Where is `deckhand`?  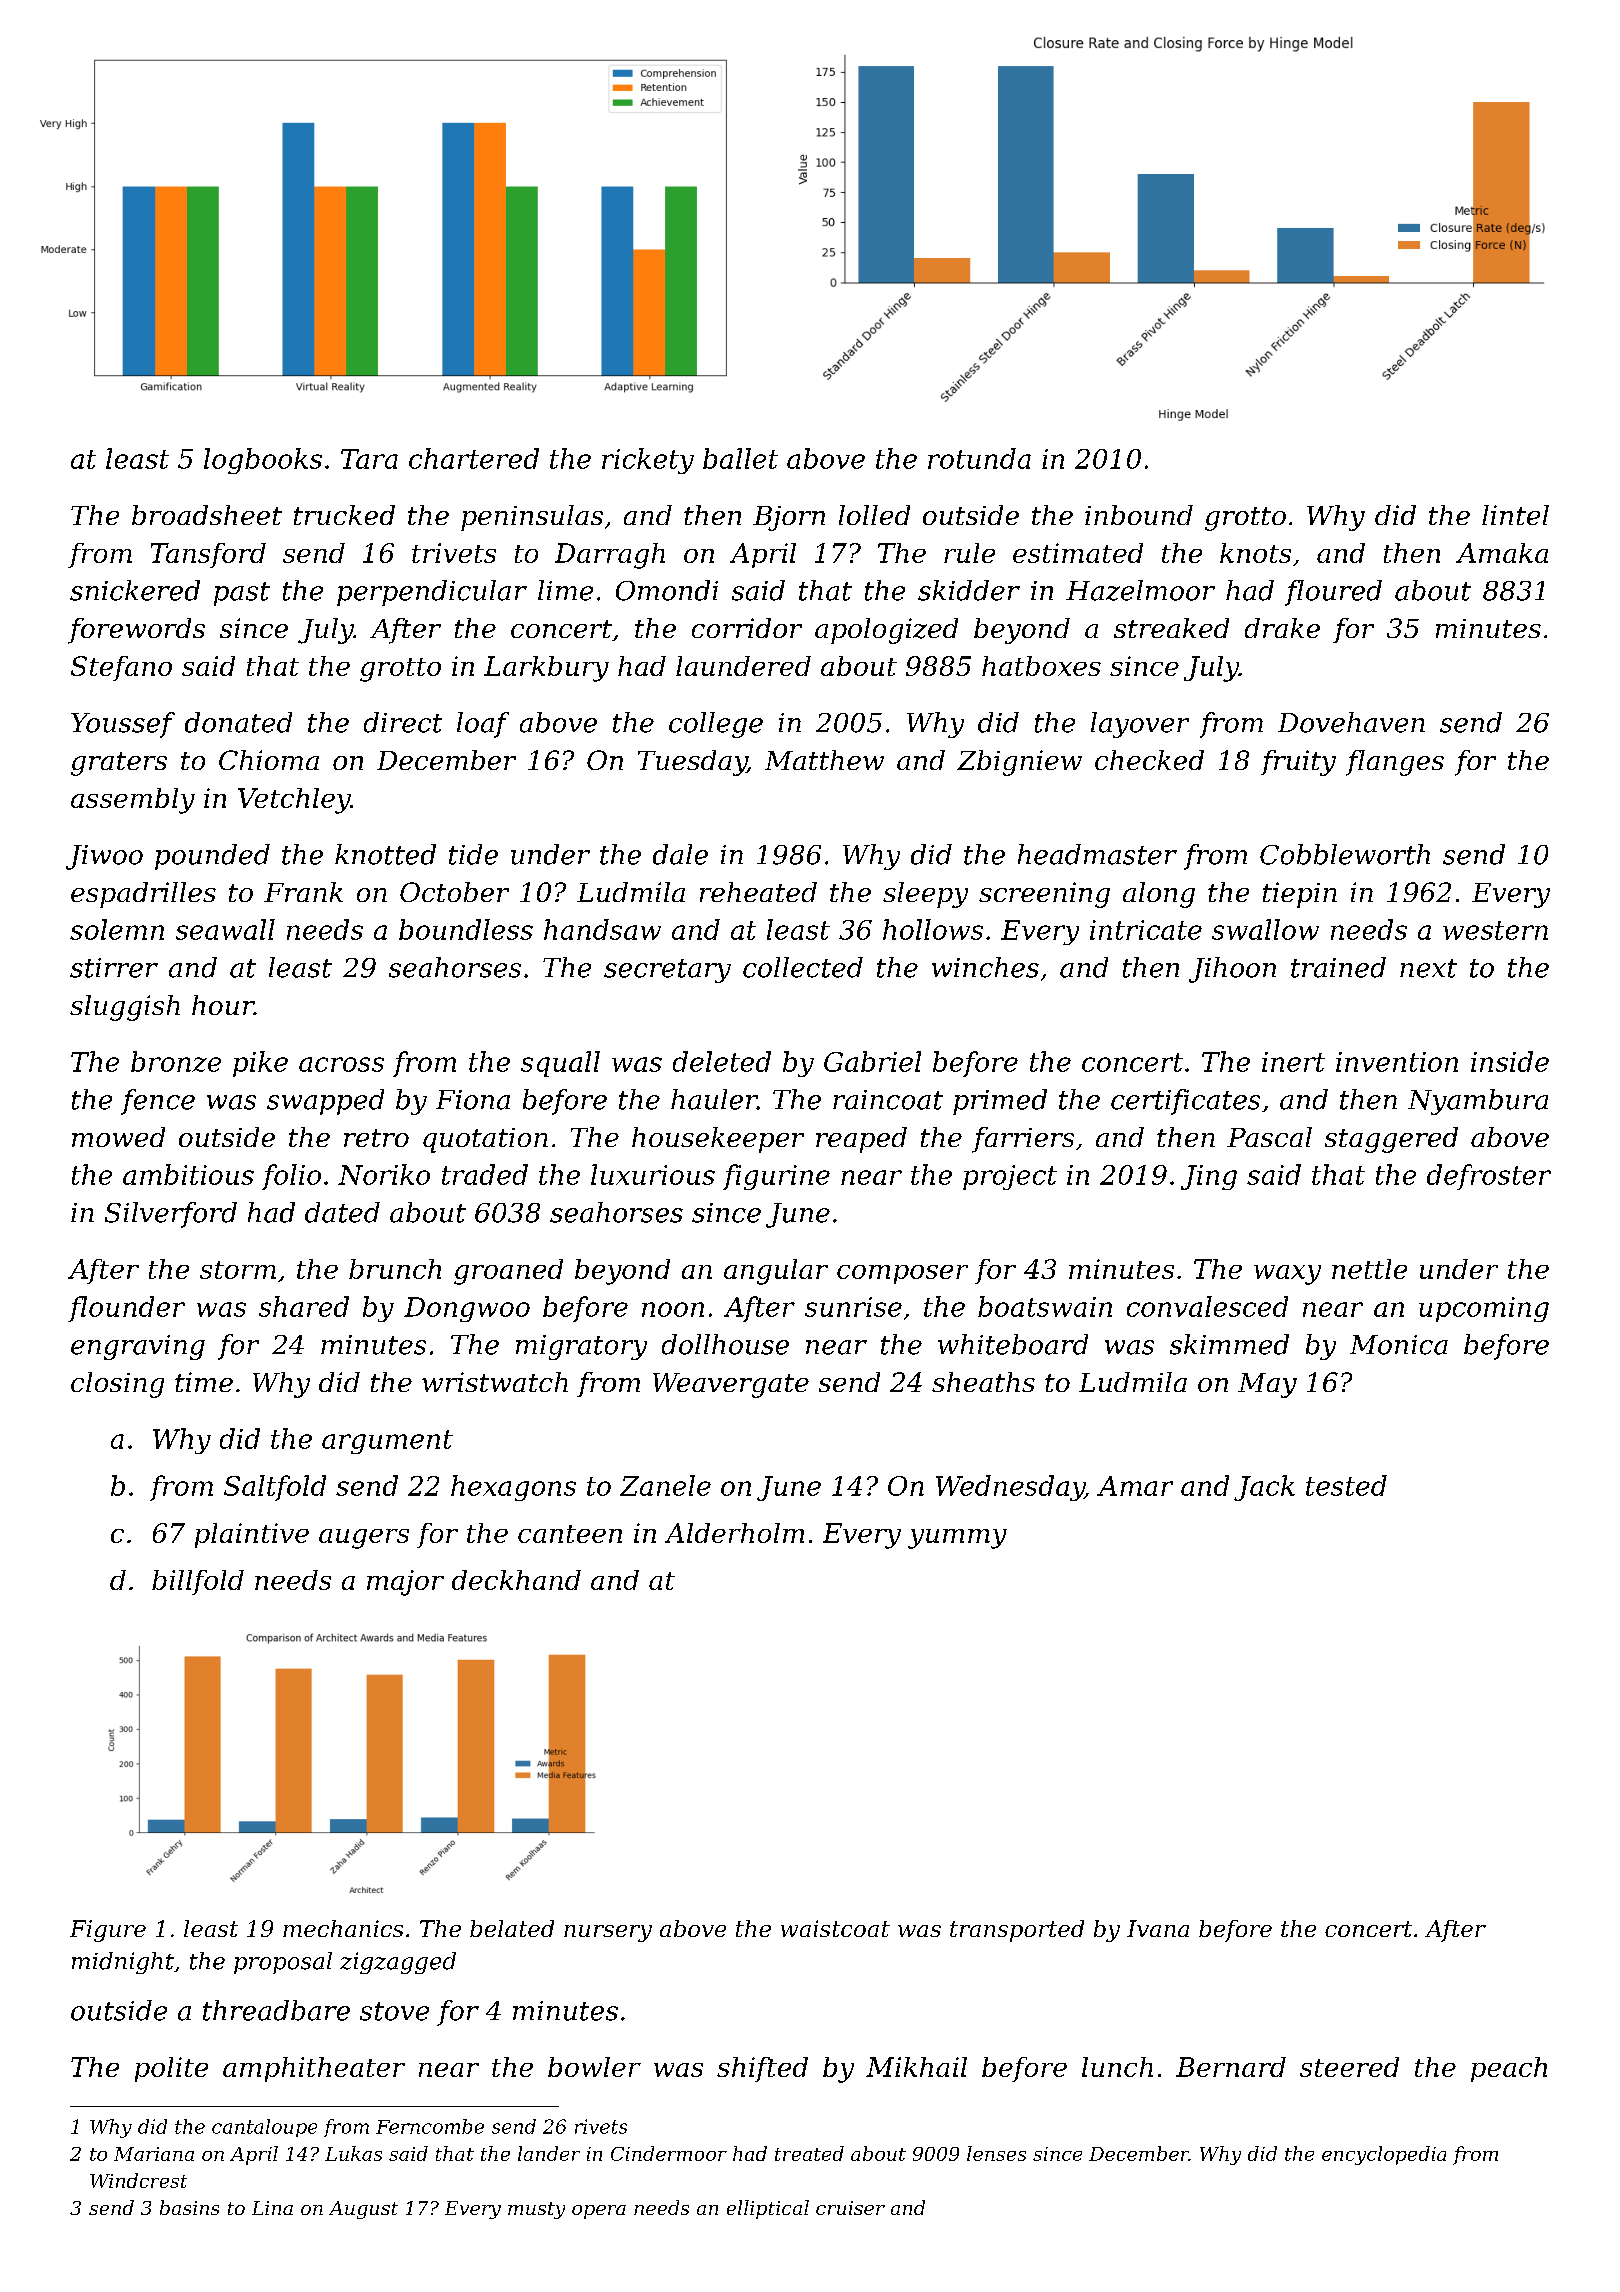 deckhand is located at coordinates (516, 1580).
